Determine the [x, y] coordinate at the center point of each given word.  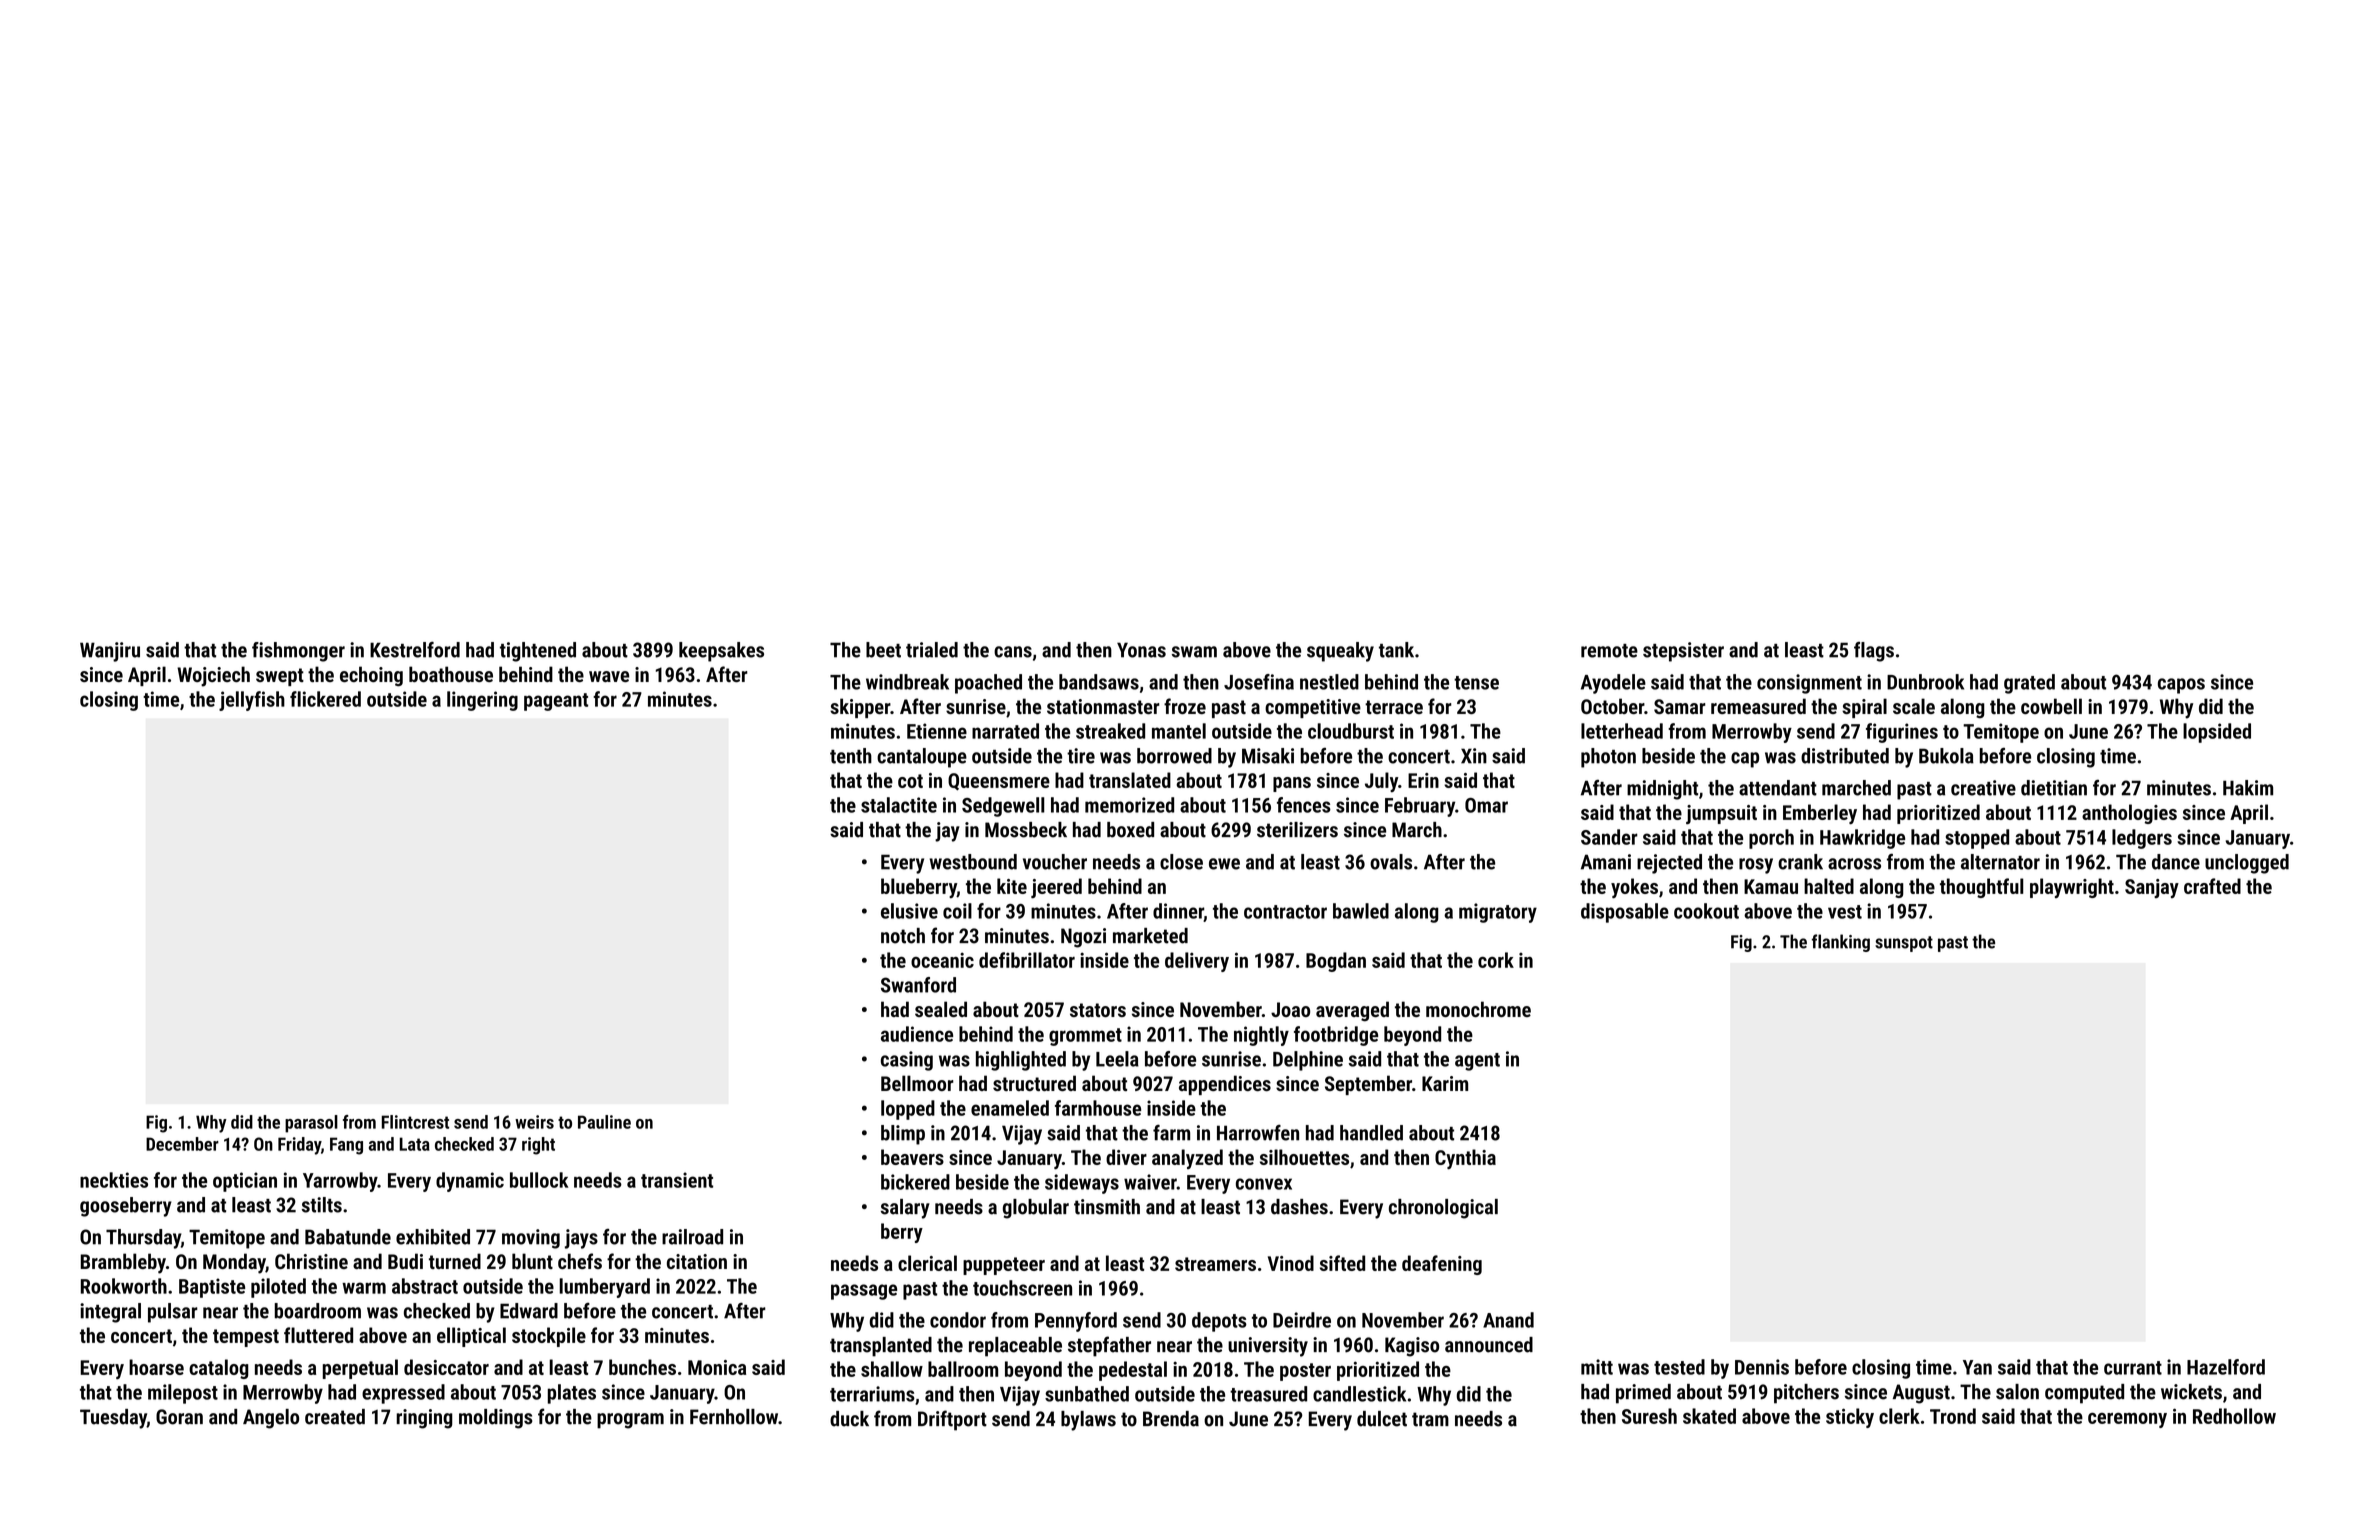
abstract [425, 1286]
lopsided [2217, 733]
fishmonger [298, 652]
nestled [1329, 682]
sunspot [1904, 944]
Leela [1117, 1059]
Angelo [271, 1419]
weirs [534, 1122]
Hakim [2248, 788]
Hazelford [2226, 1367]
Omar [1486, 805]
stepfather [1109, 1346]
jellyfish [252, 701]
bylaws [1088, 1421]
